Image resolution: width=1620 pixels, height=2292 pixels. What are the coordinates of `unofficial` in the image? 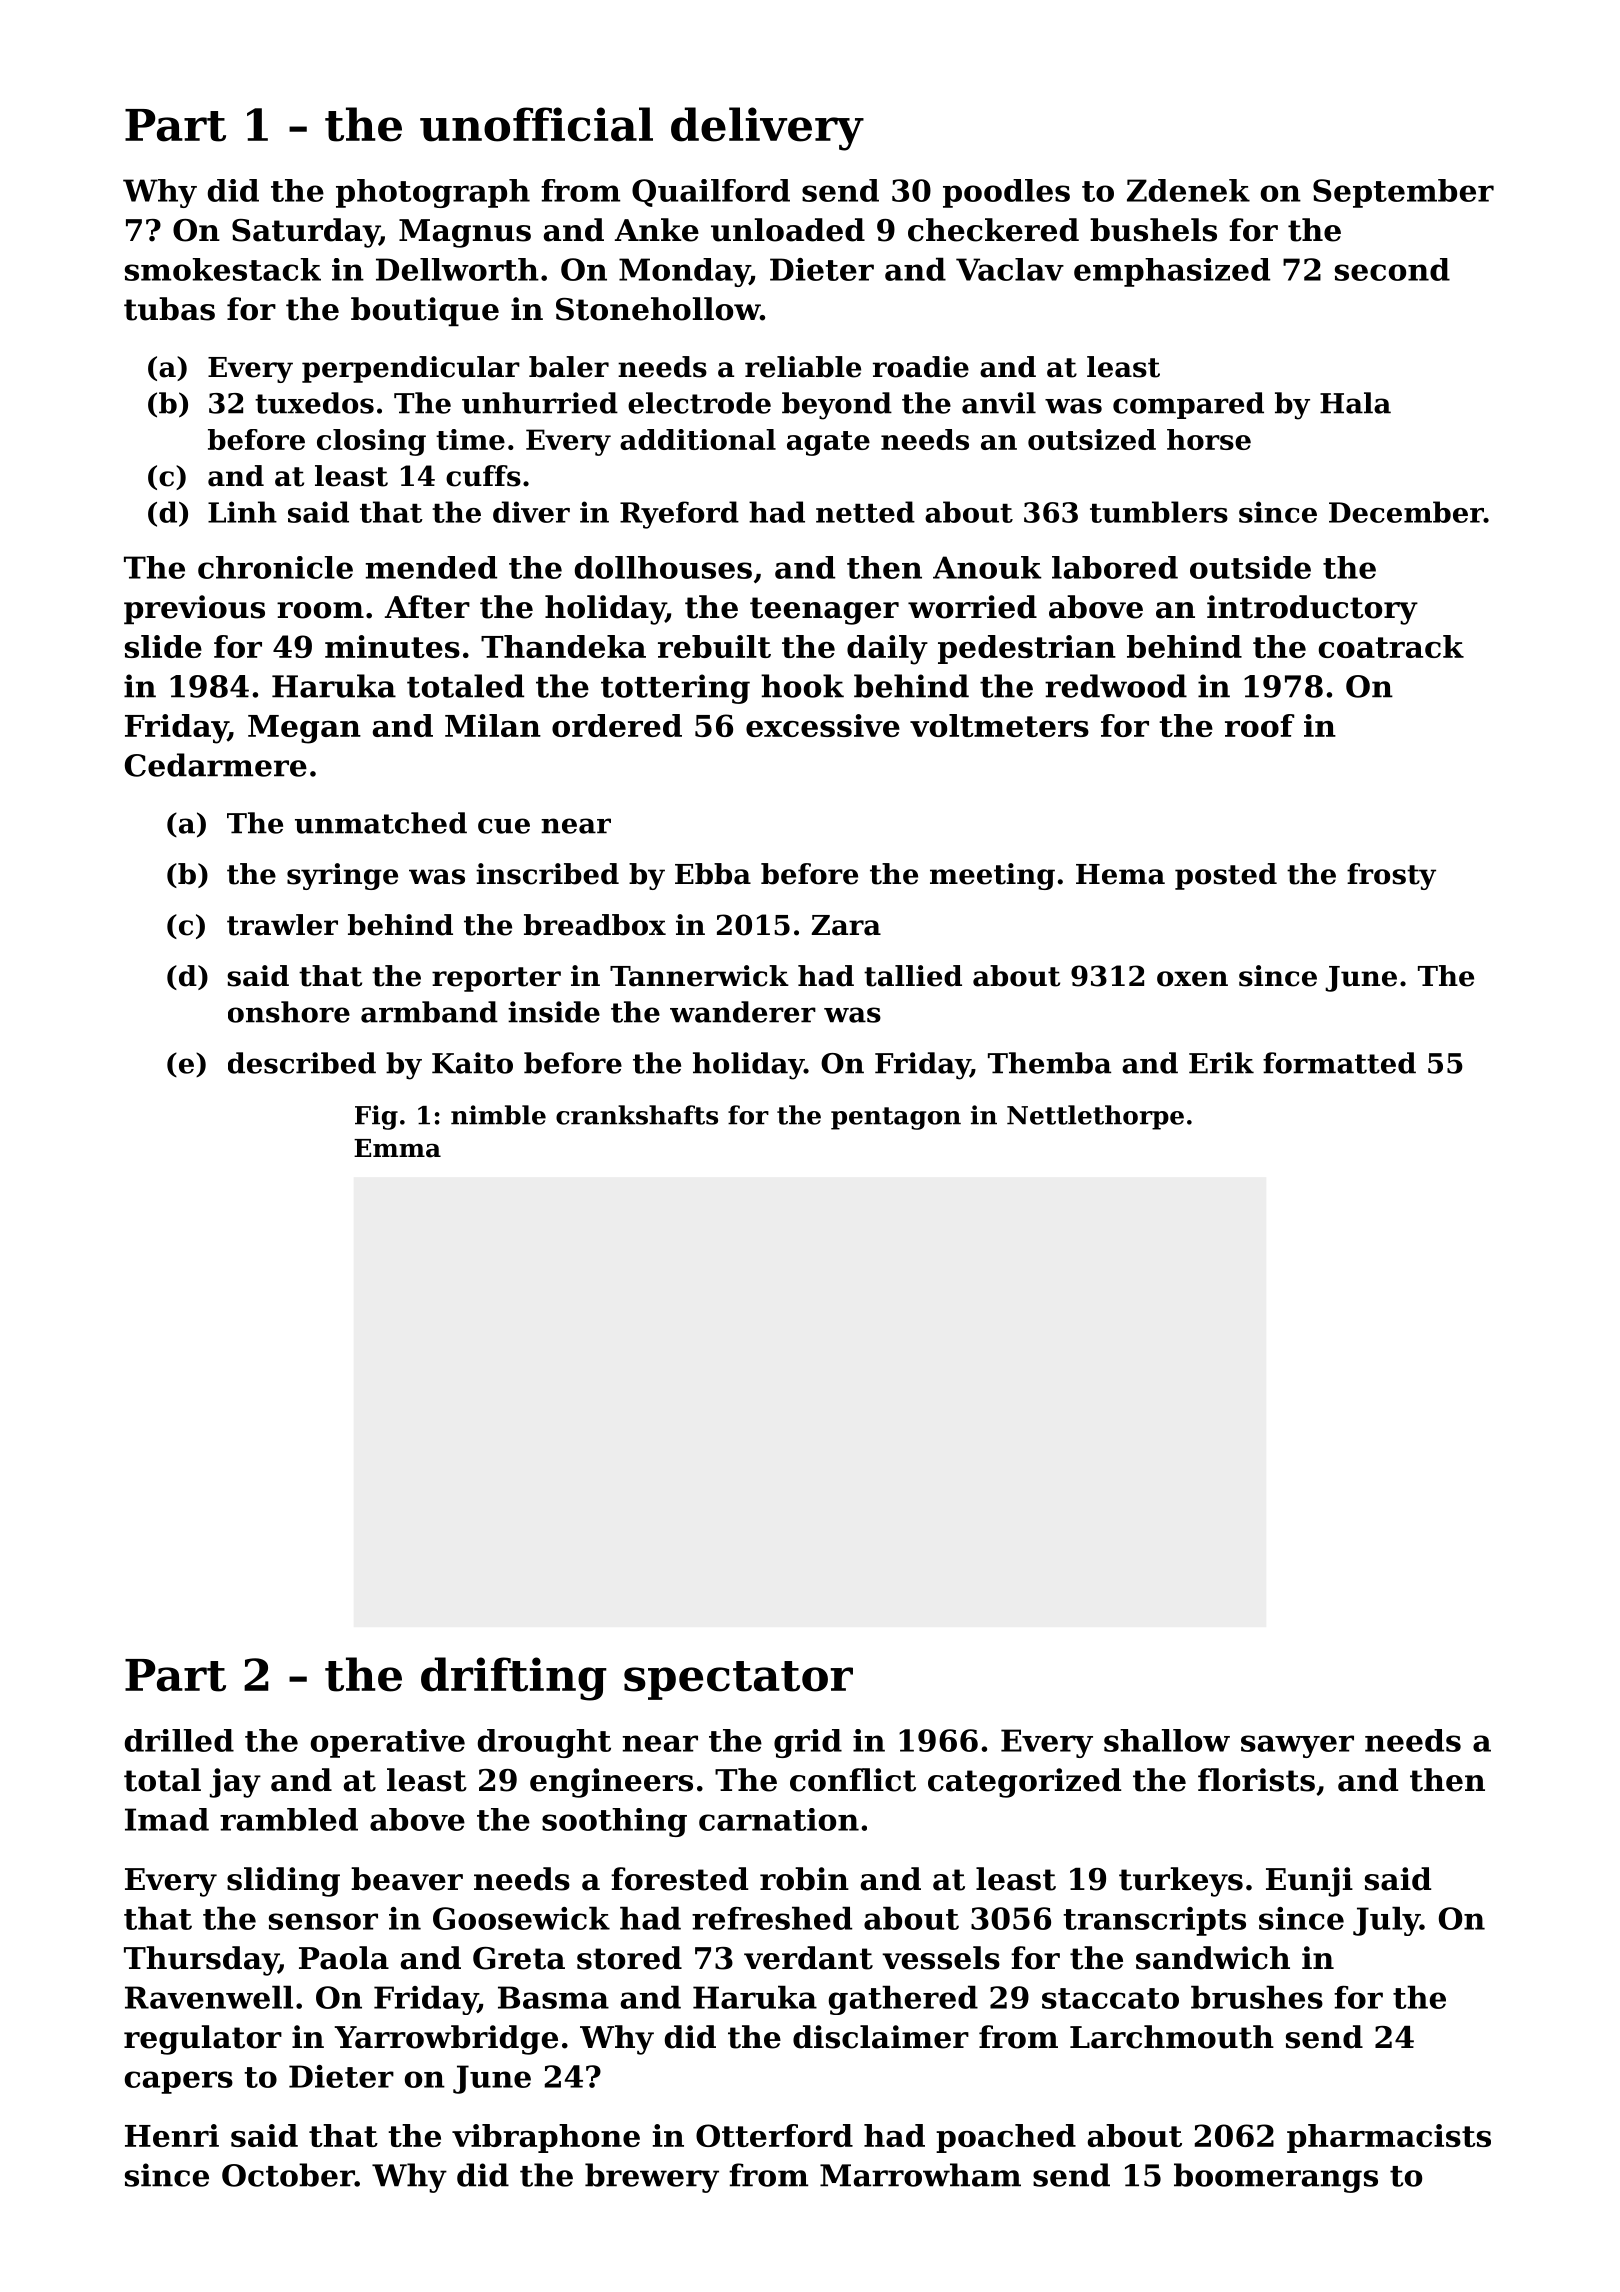 It's located at (536, 124).
